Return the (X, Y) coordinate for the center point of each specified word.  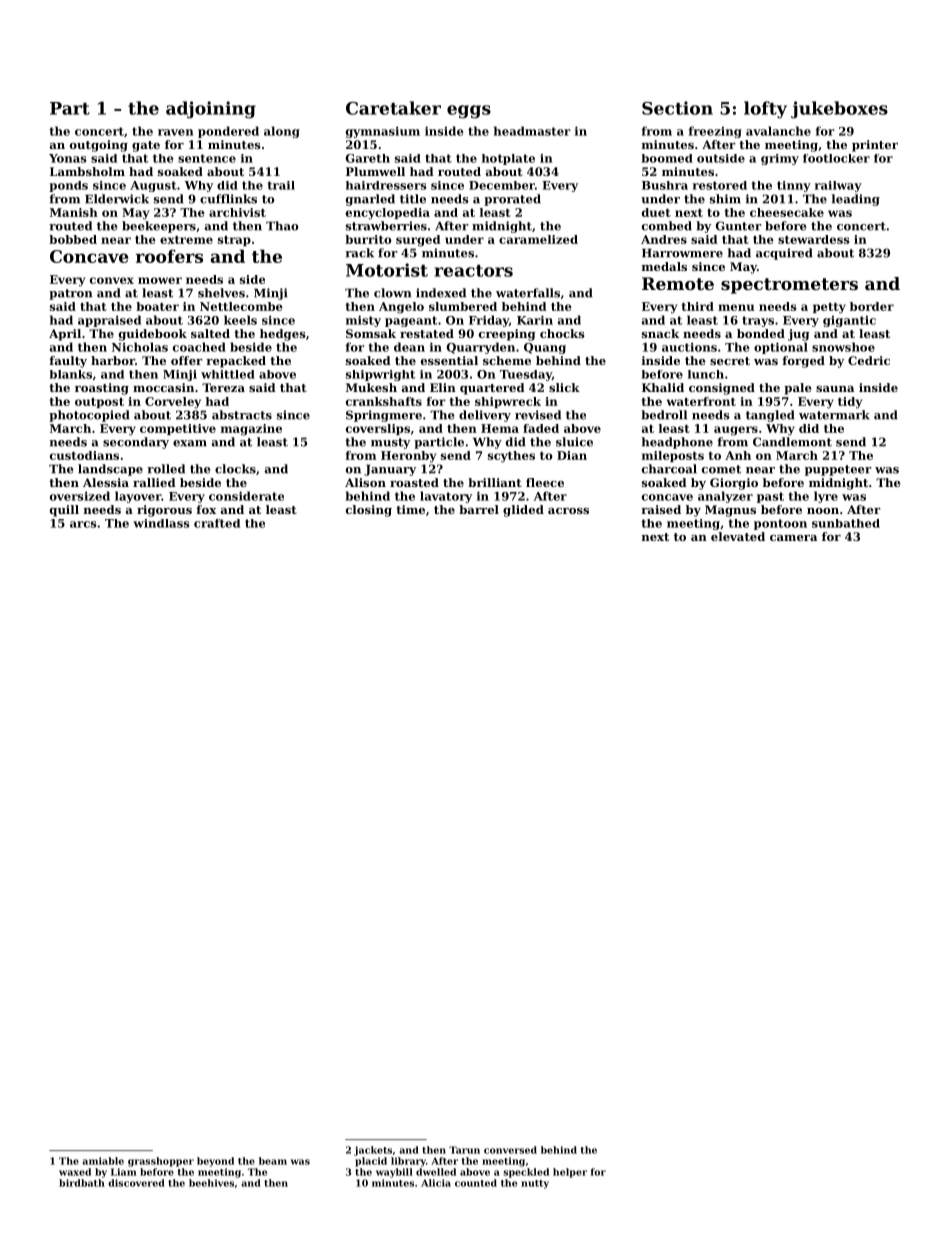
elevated (738, 536)
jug (798, 335)
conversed (510, 1150)
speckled (526, 1173)
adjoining (211, 110)
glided (523, 511)
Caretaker (393, 108)
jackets (373, 1151)
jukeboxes (839, 110)
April (65, 335)
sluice (574, 442)
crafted (217, 523)
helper (570, 1173)
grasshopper (161, 1162)
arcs (83, 524)
